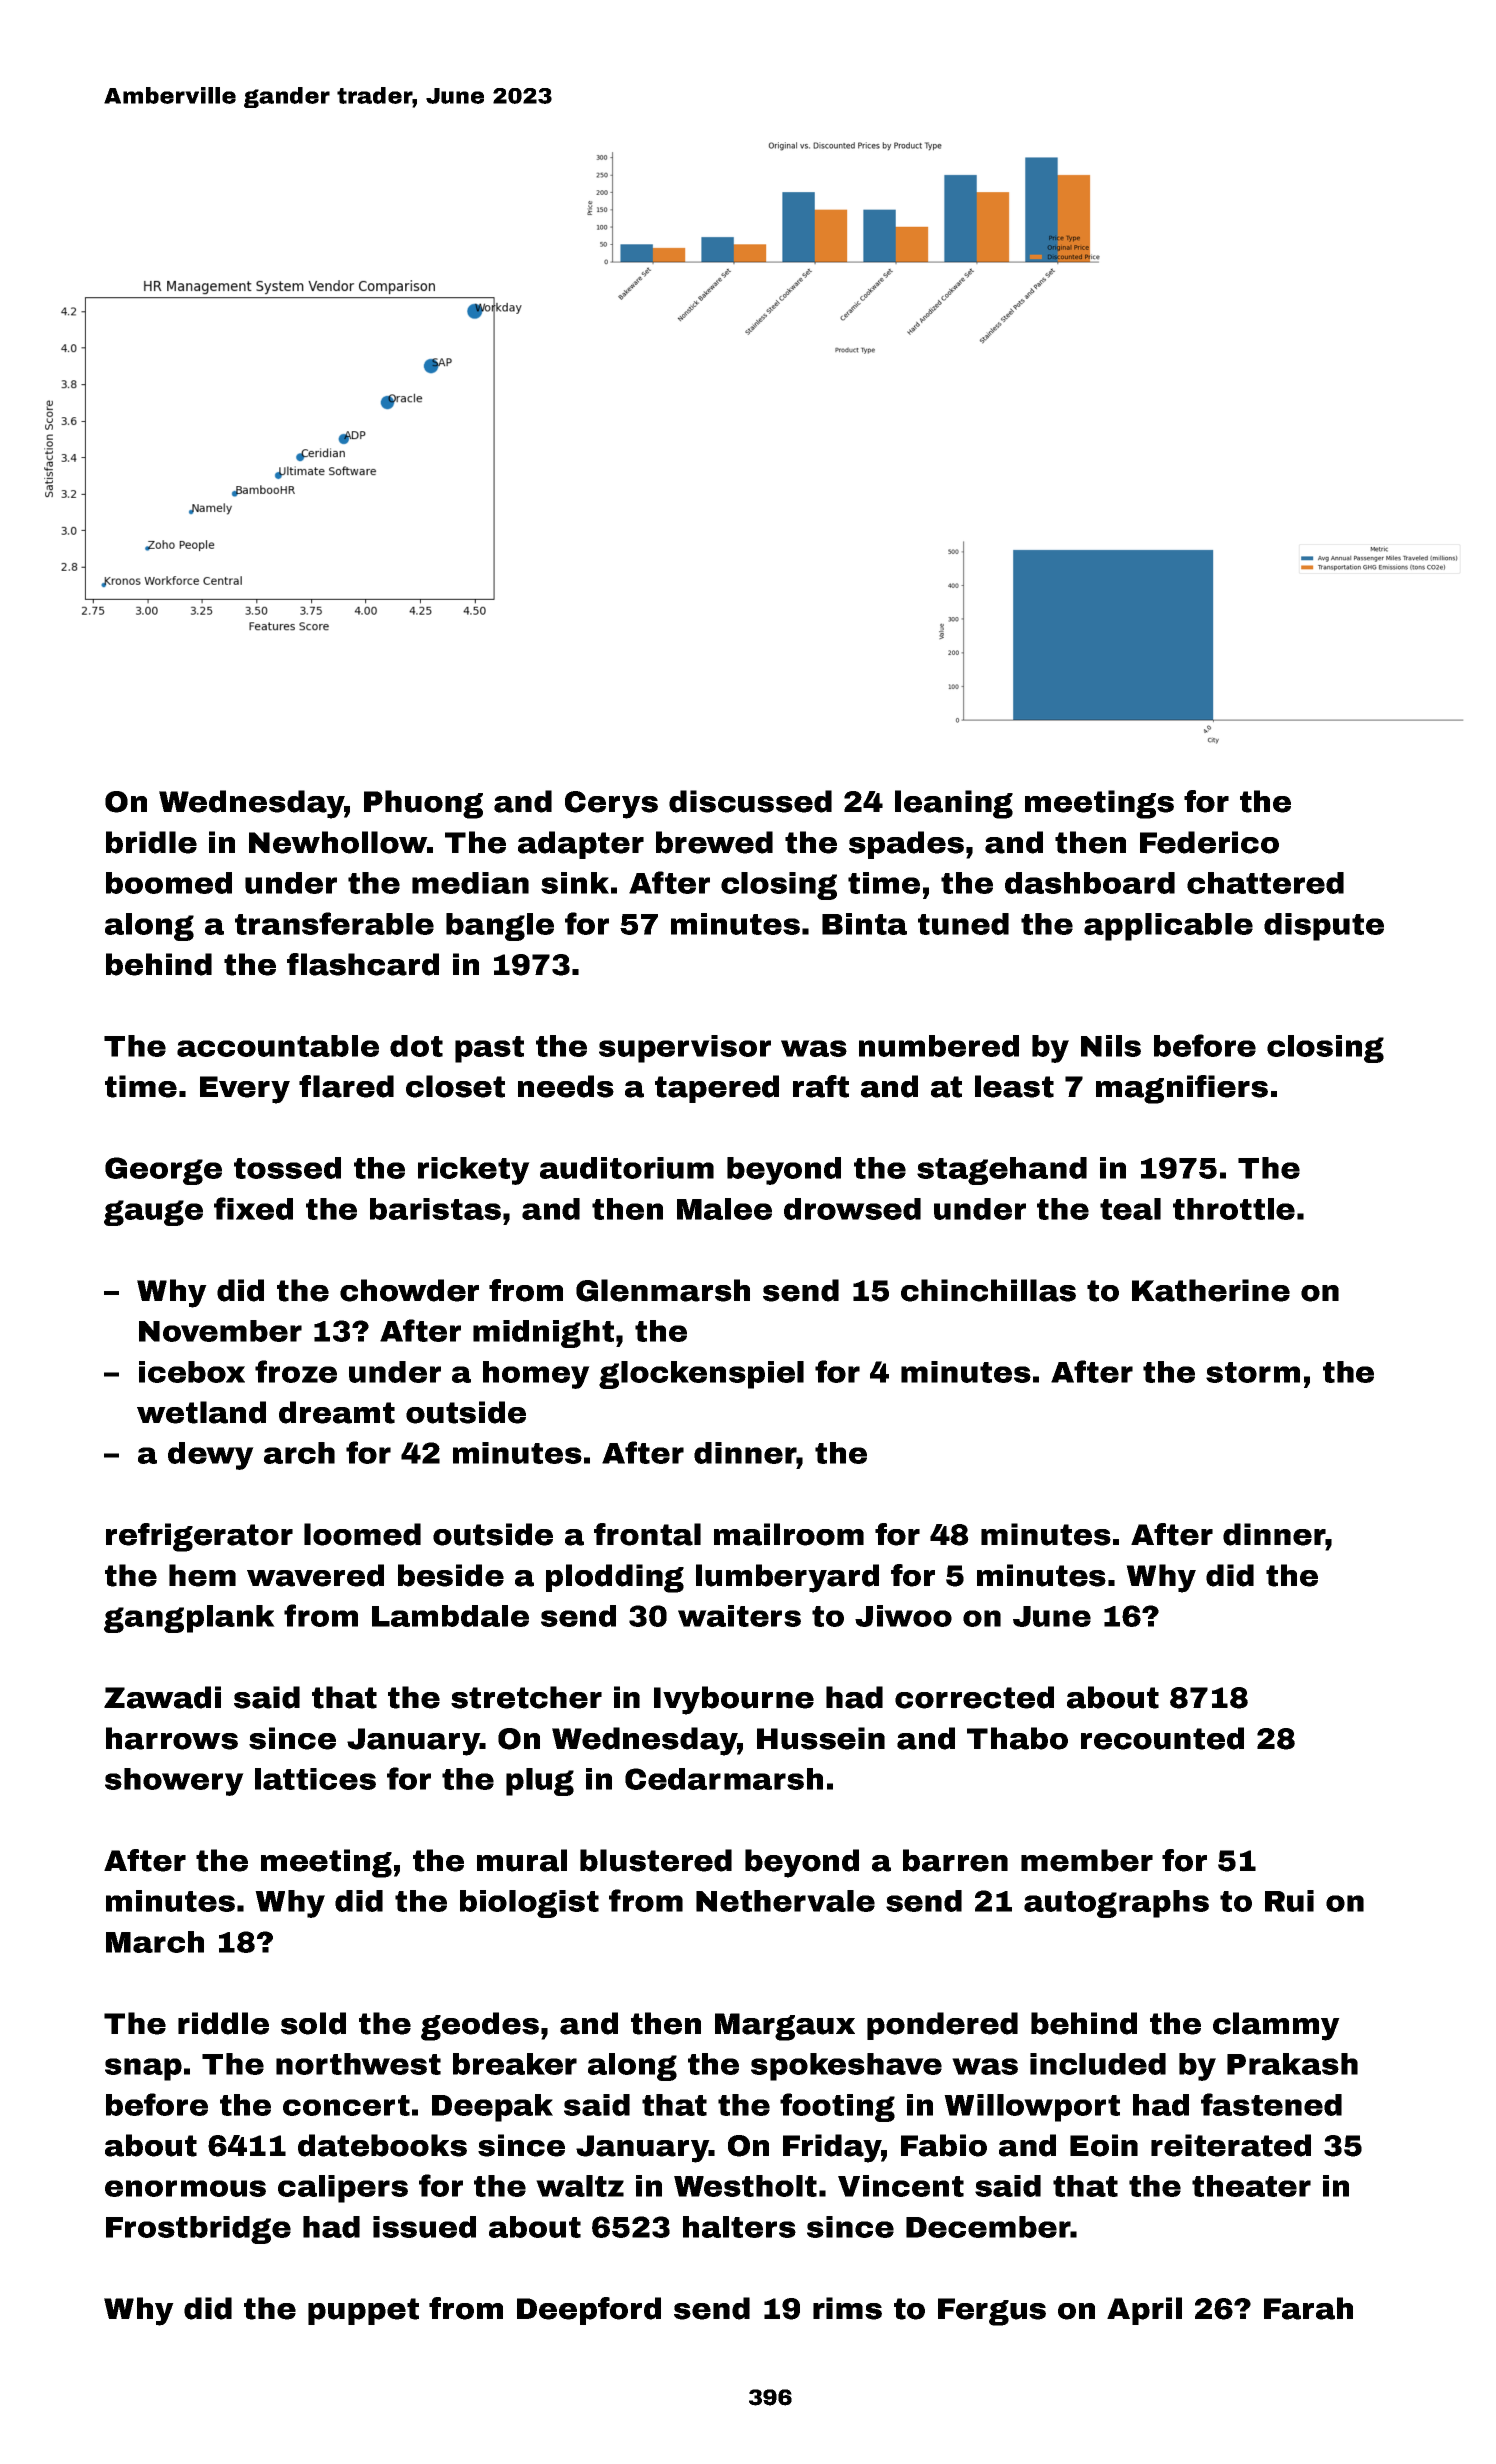 The image size is (1496, 2464). Describe the element at coordinates (450, 1616) in the screenshot. I see `Lambdale` at that location.
